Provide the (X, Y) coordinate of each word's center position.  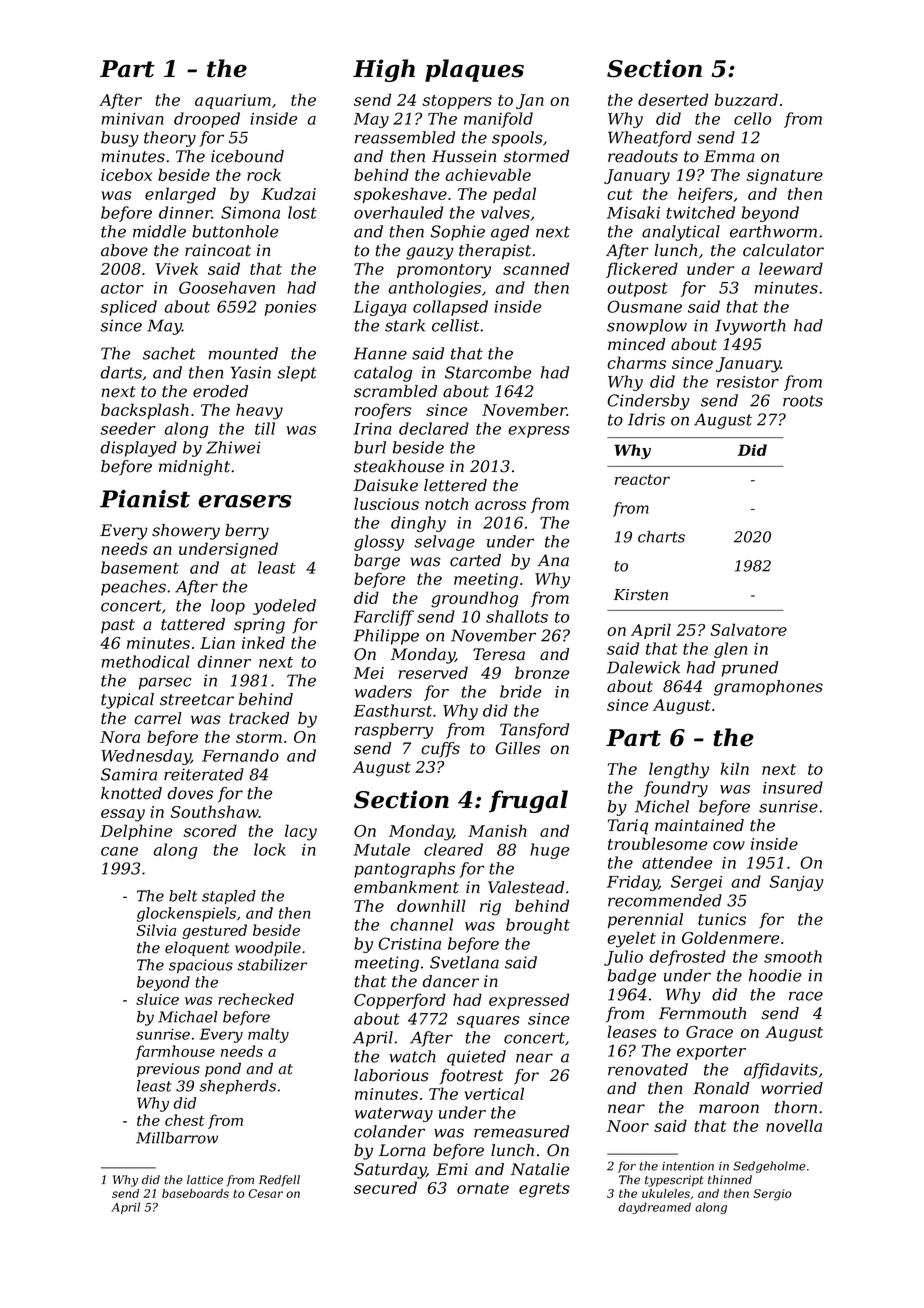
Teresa (499, 654)
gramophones (768, 688)
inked (263, 642)
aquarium (233, 101)
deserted (673, 99)
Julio (623, 958)
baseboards (195, 1193)
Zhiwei (233, 447)
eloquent (197, 948)
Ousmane (644, 306)
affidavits (781, 1071)
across (500, 505)
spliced (128, 308)
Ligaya (380, 308)
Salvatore (749, 629)
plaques (474, 70)
